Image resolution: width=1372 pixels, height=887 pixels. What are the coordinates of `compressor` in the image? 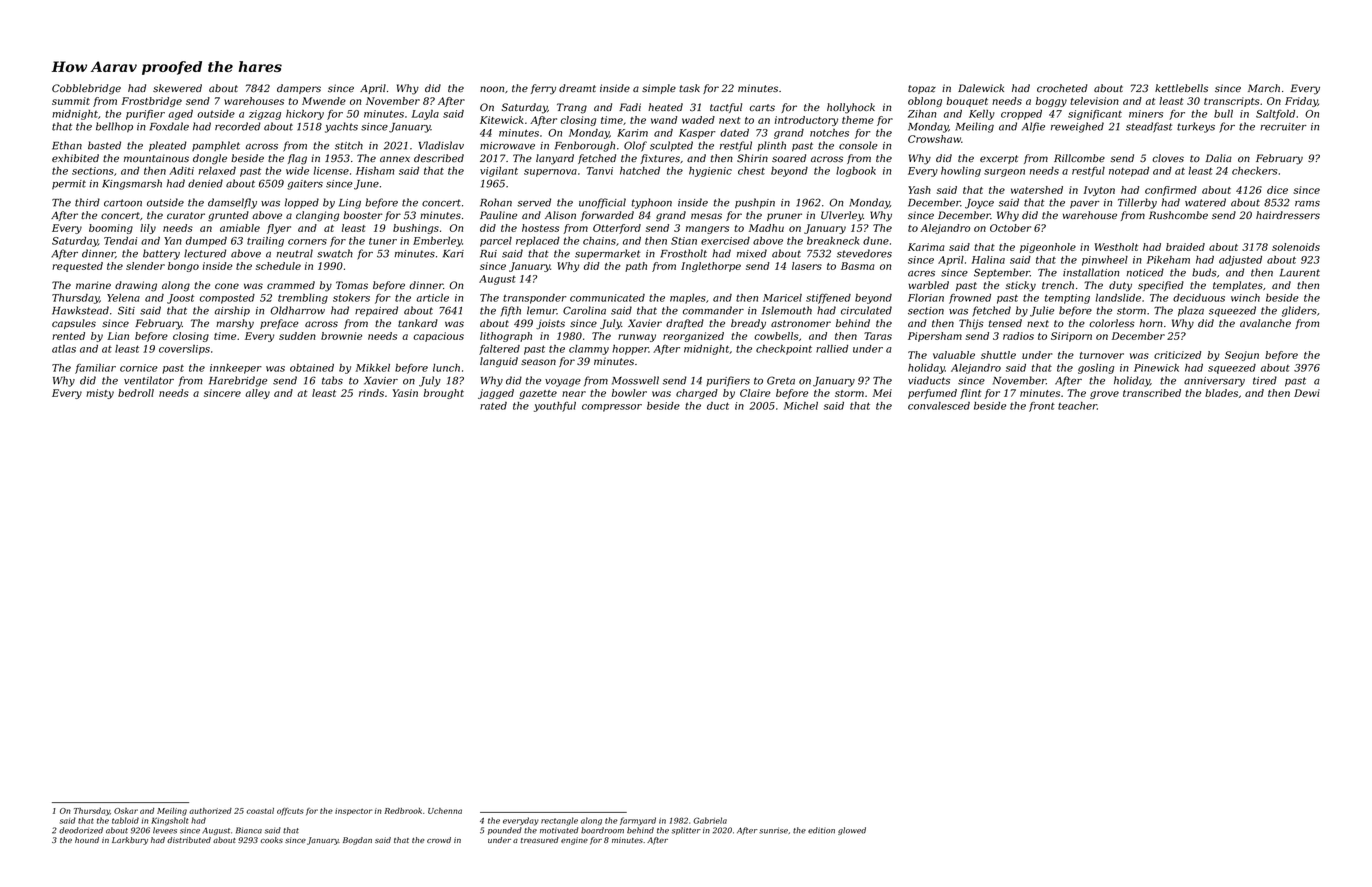 It's located at (612, 408).
